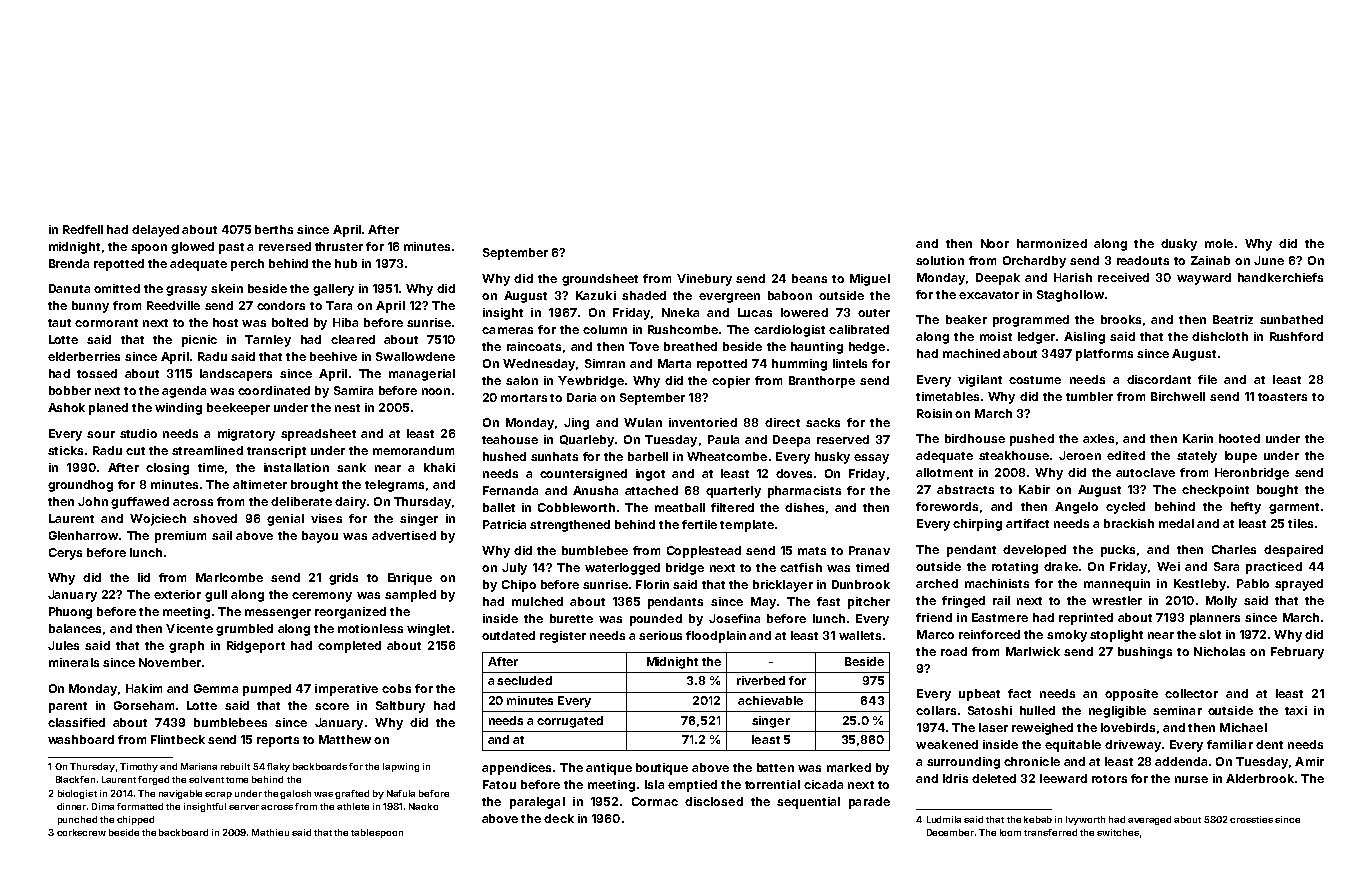 Image resolution: width=1372 pixels, height=887 pixels. I want to click on Brenda, so click(69, 263).
